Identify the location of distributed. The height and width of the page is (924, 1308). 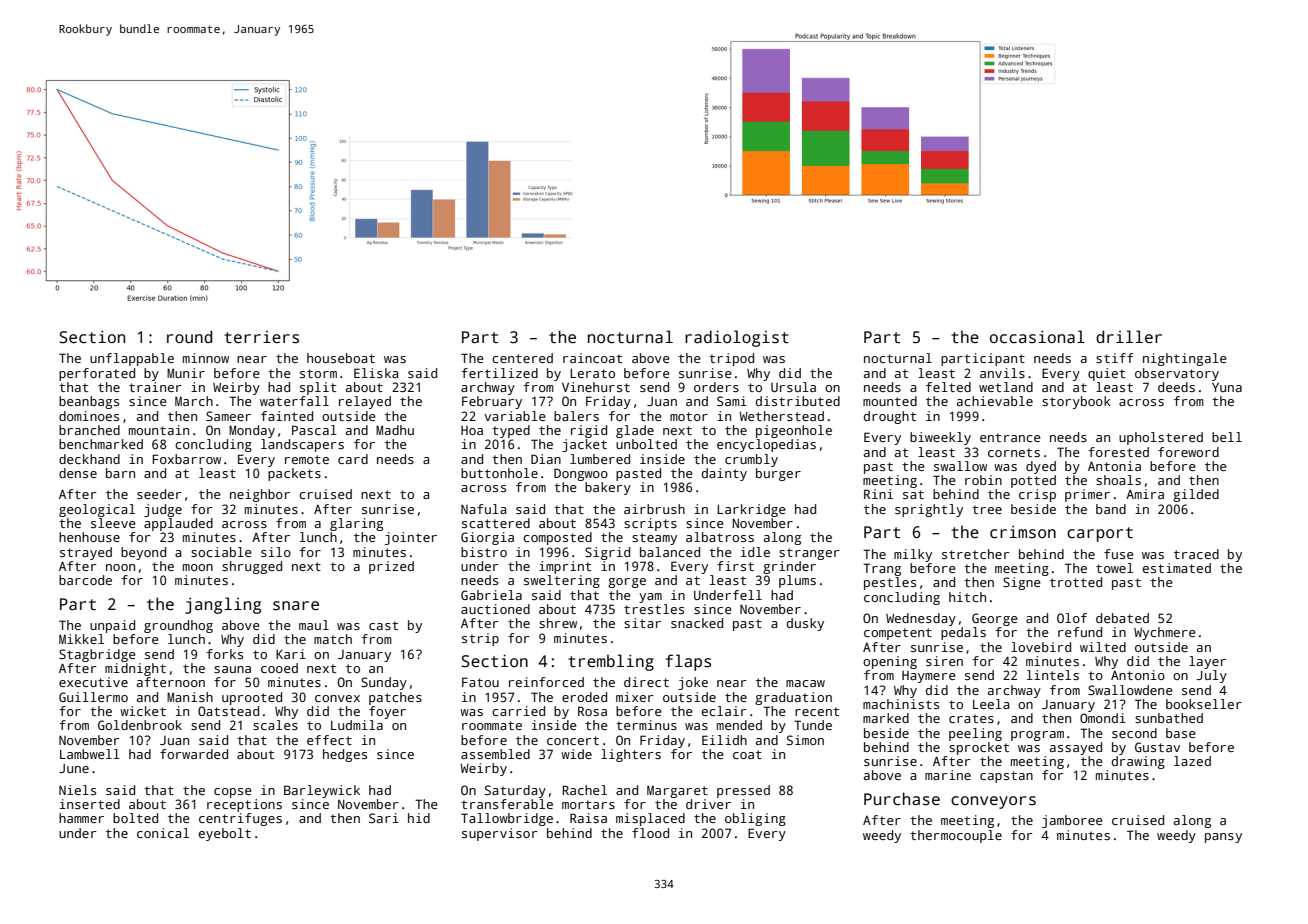
(798, 401).
